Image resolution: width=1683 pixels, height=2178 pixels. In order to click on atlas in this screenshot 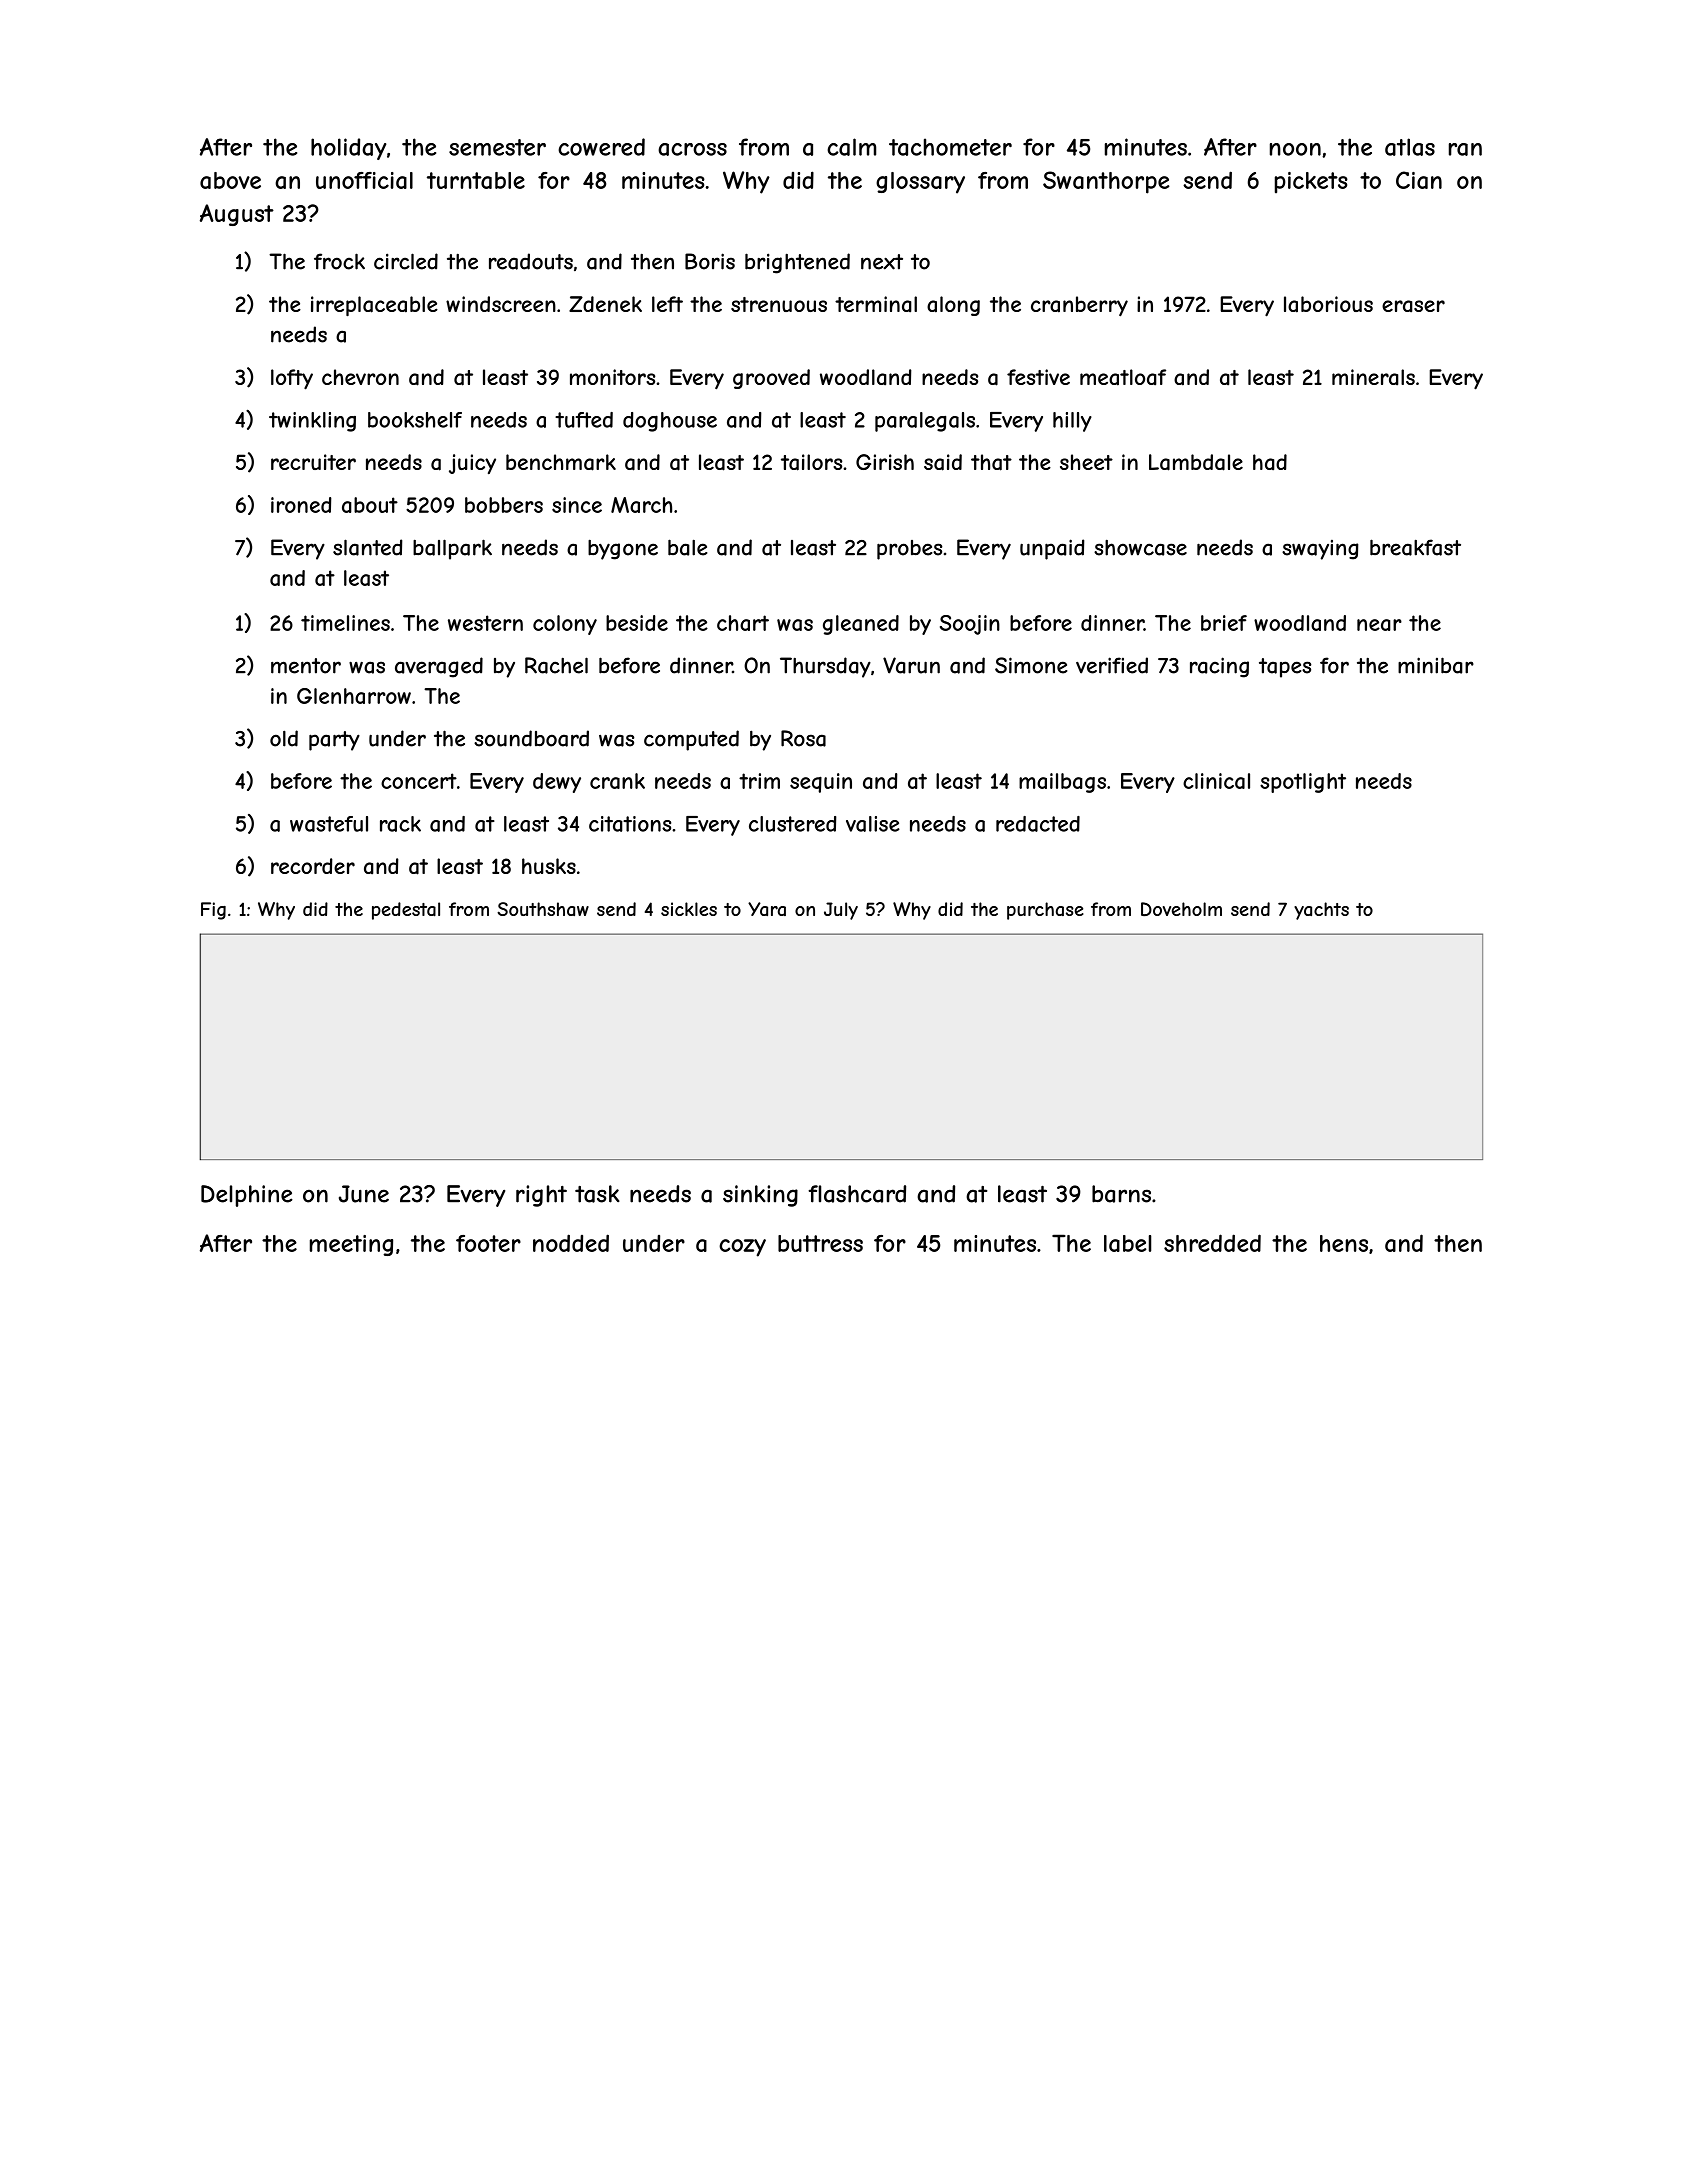, I will do `click(1410, 147)`.
